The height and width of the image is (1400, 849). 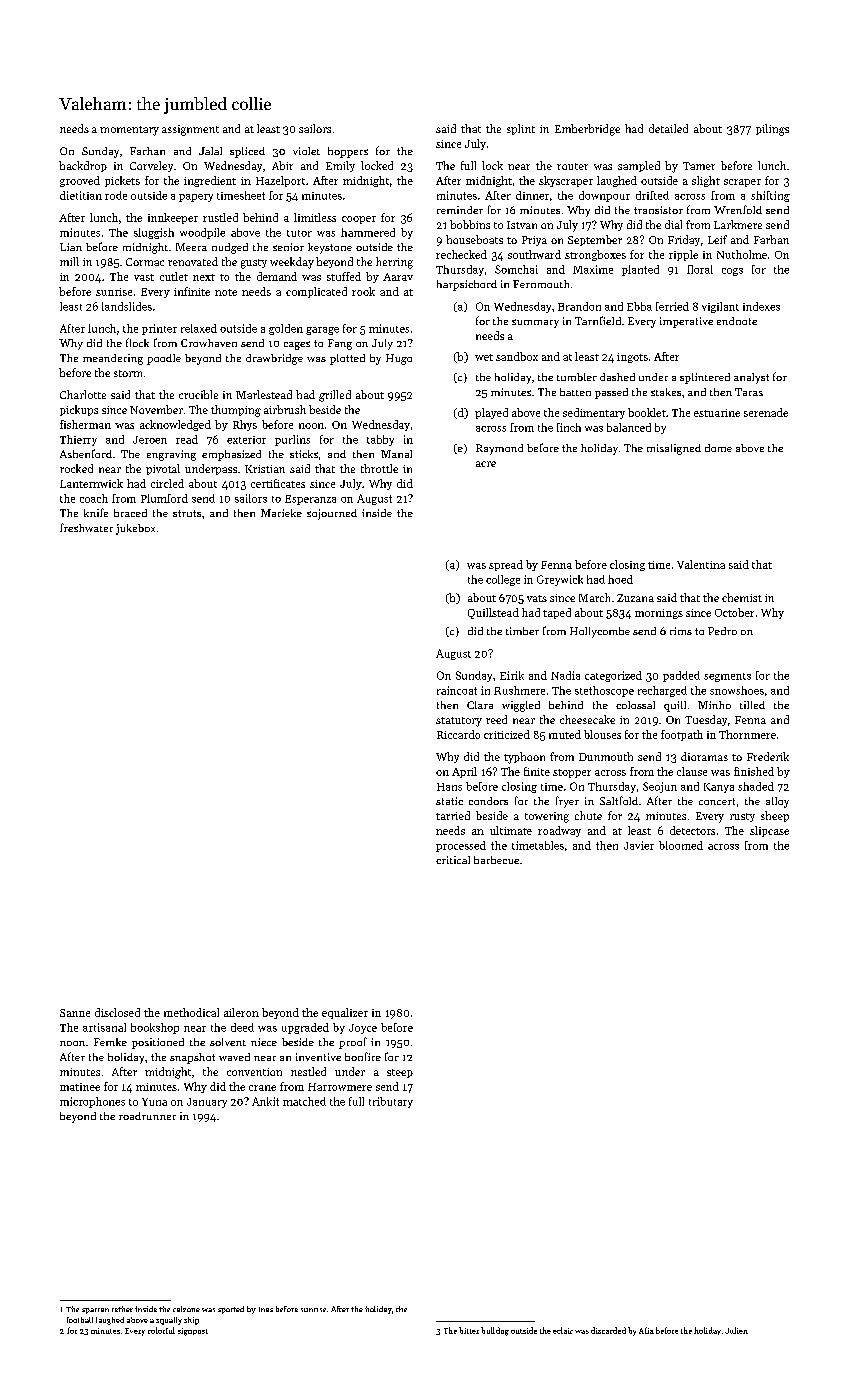 What do you see at coordinates (646, 1330) in the image?
I see `Afia` at bounding box center [646, 1330].
